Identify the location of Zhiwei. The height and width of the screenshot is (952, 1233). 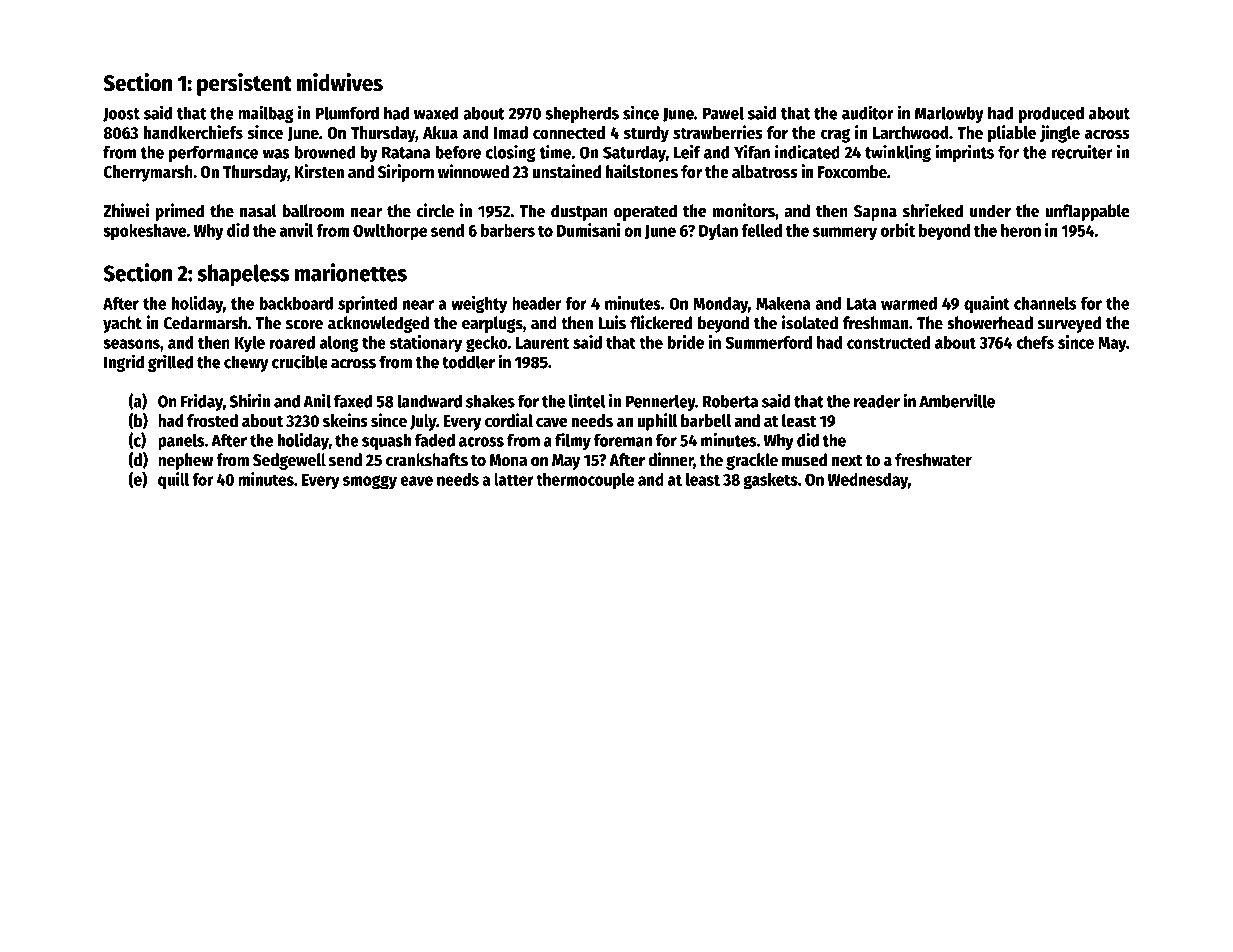
(126, 210).
